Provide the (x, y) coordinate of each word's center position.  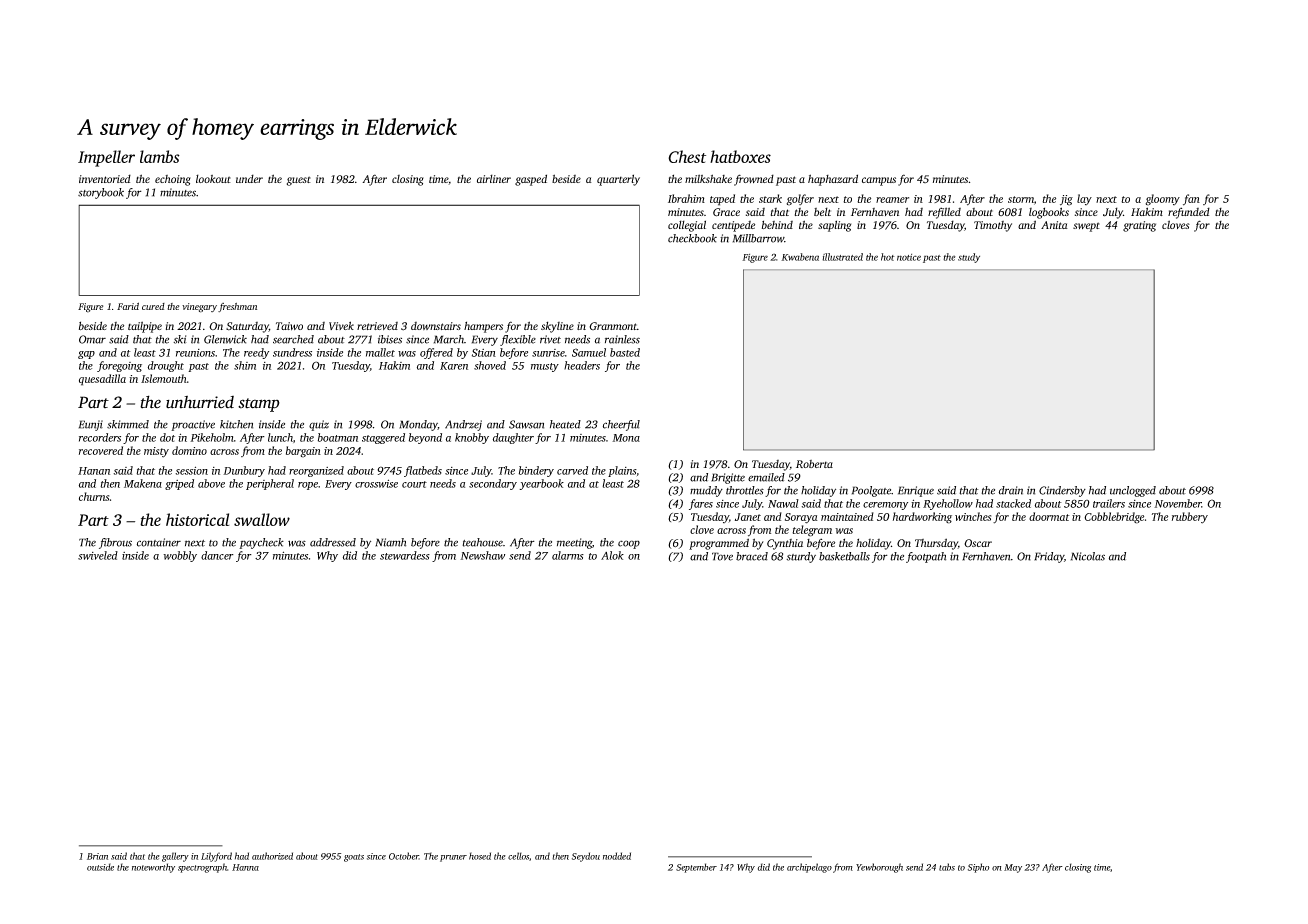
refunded (1189, 213)
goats (354, 858)
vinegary (199, 308)
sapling (834, 226)
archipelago (809, 868)
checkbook (692, 238)
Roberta (814, 464)
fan (1191, 200)
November (1178, 503)
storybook (101, 193)
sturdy (801, 557)
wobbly (180, 556)
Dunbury (244, 471)
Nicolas (1088, 556)
